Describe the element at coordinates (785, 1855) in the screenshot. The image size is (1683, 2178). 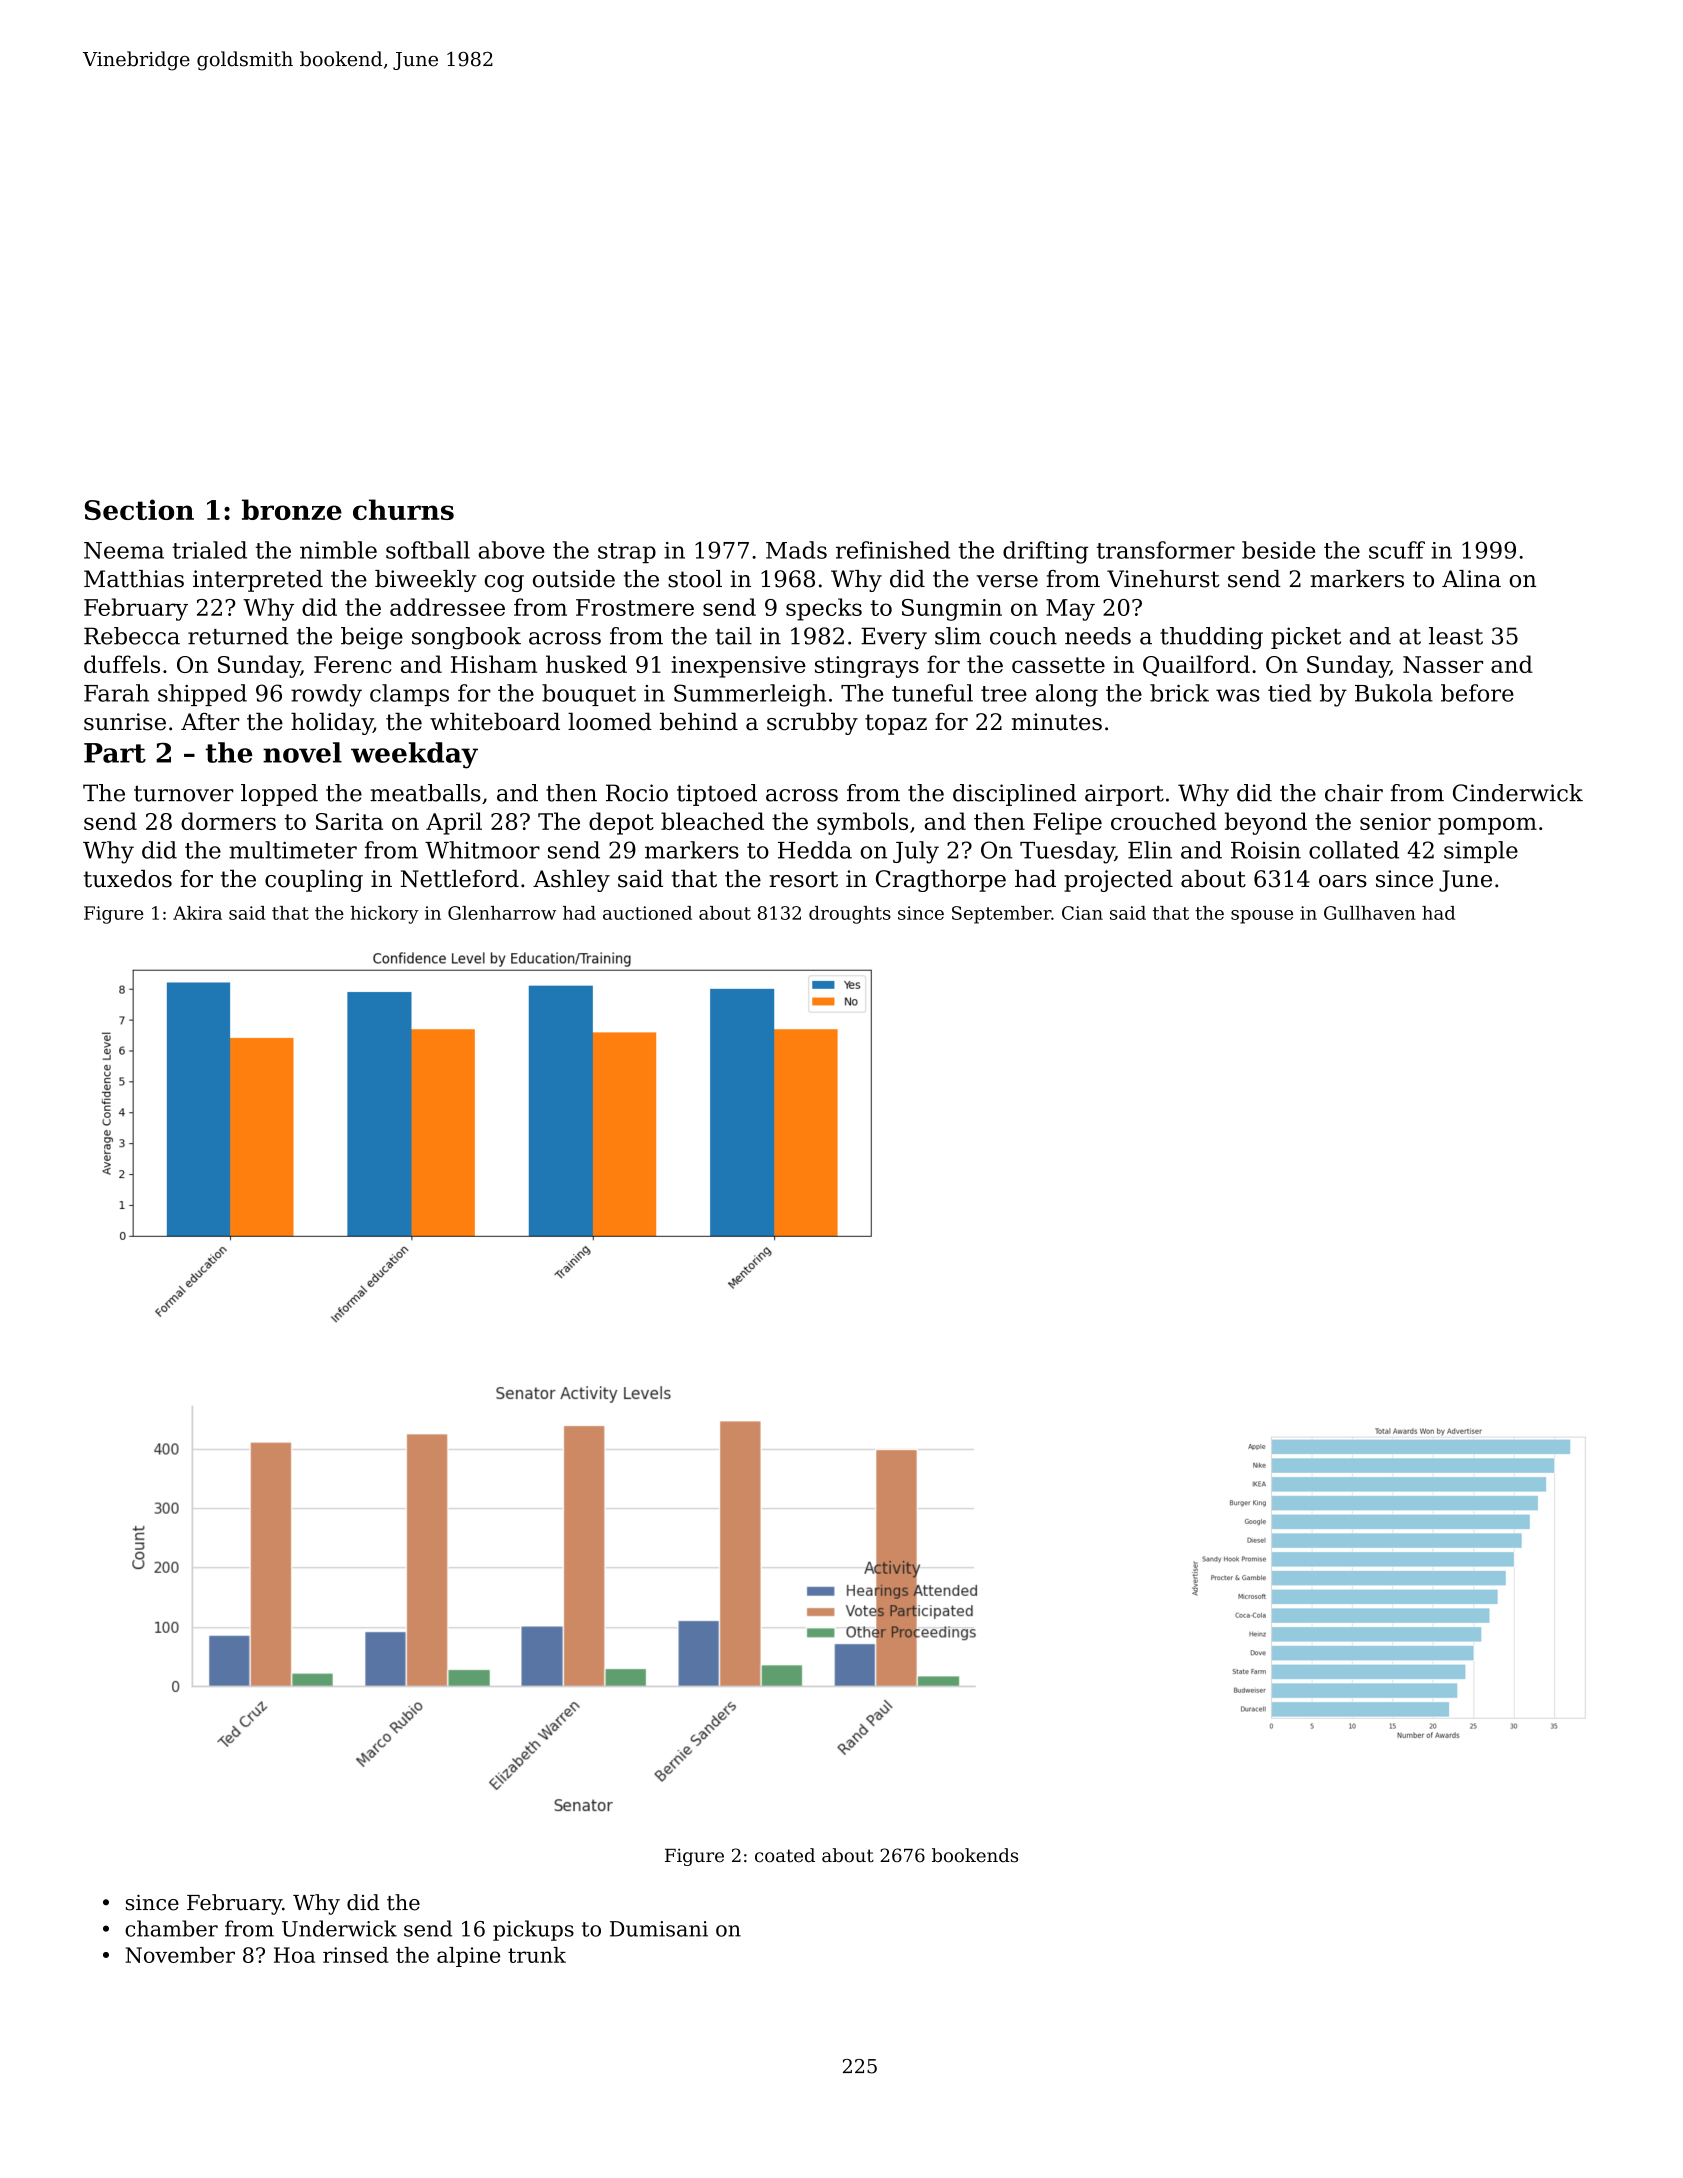
I see `coated` at that location.
